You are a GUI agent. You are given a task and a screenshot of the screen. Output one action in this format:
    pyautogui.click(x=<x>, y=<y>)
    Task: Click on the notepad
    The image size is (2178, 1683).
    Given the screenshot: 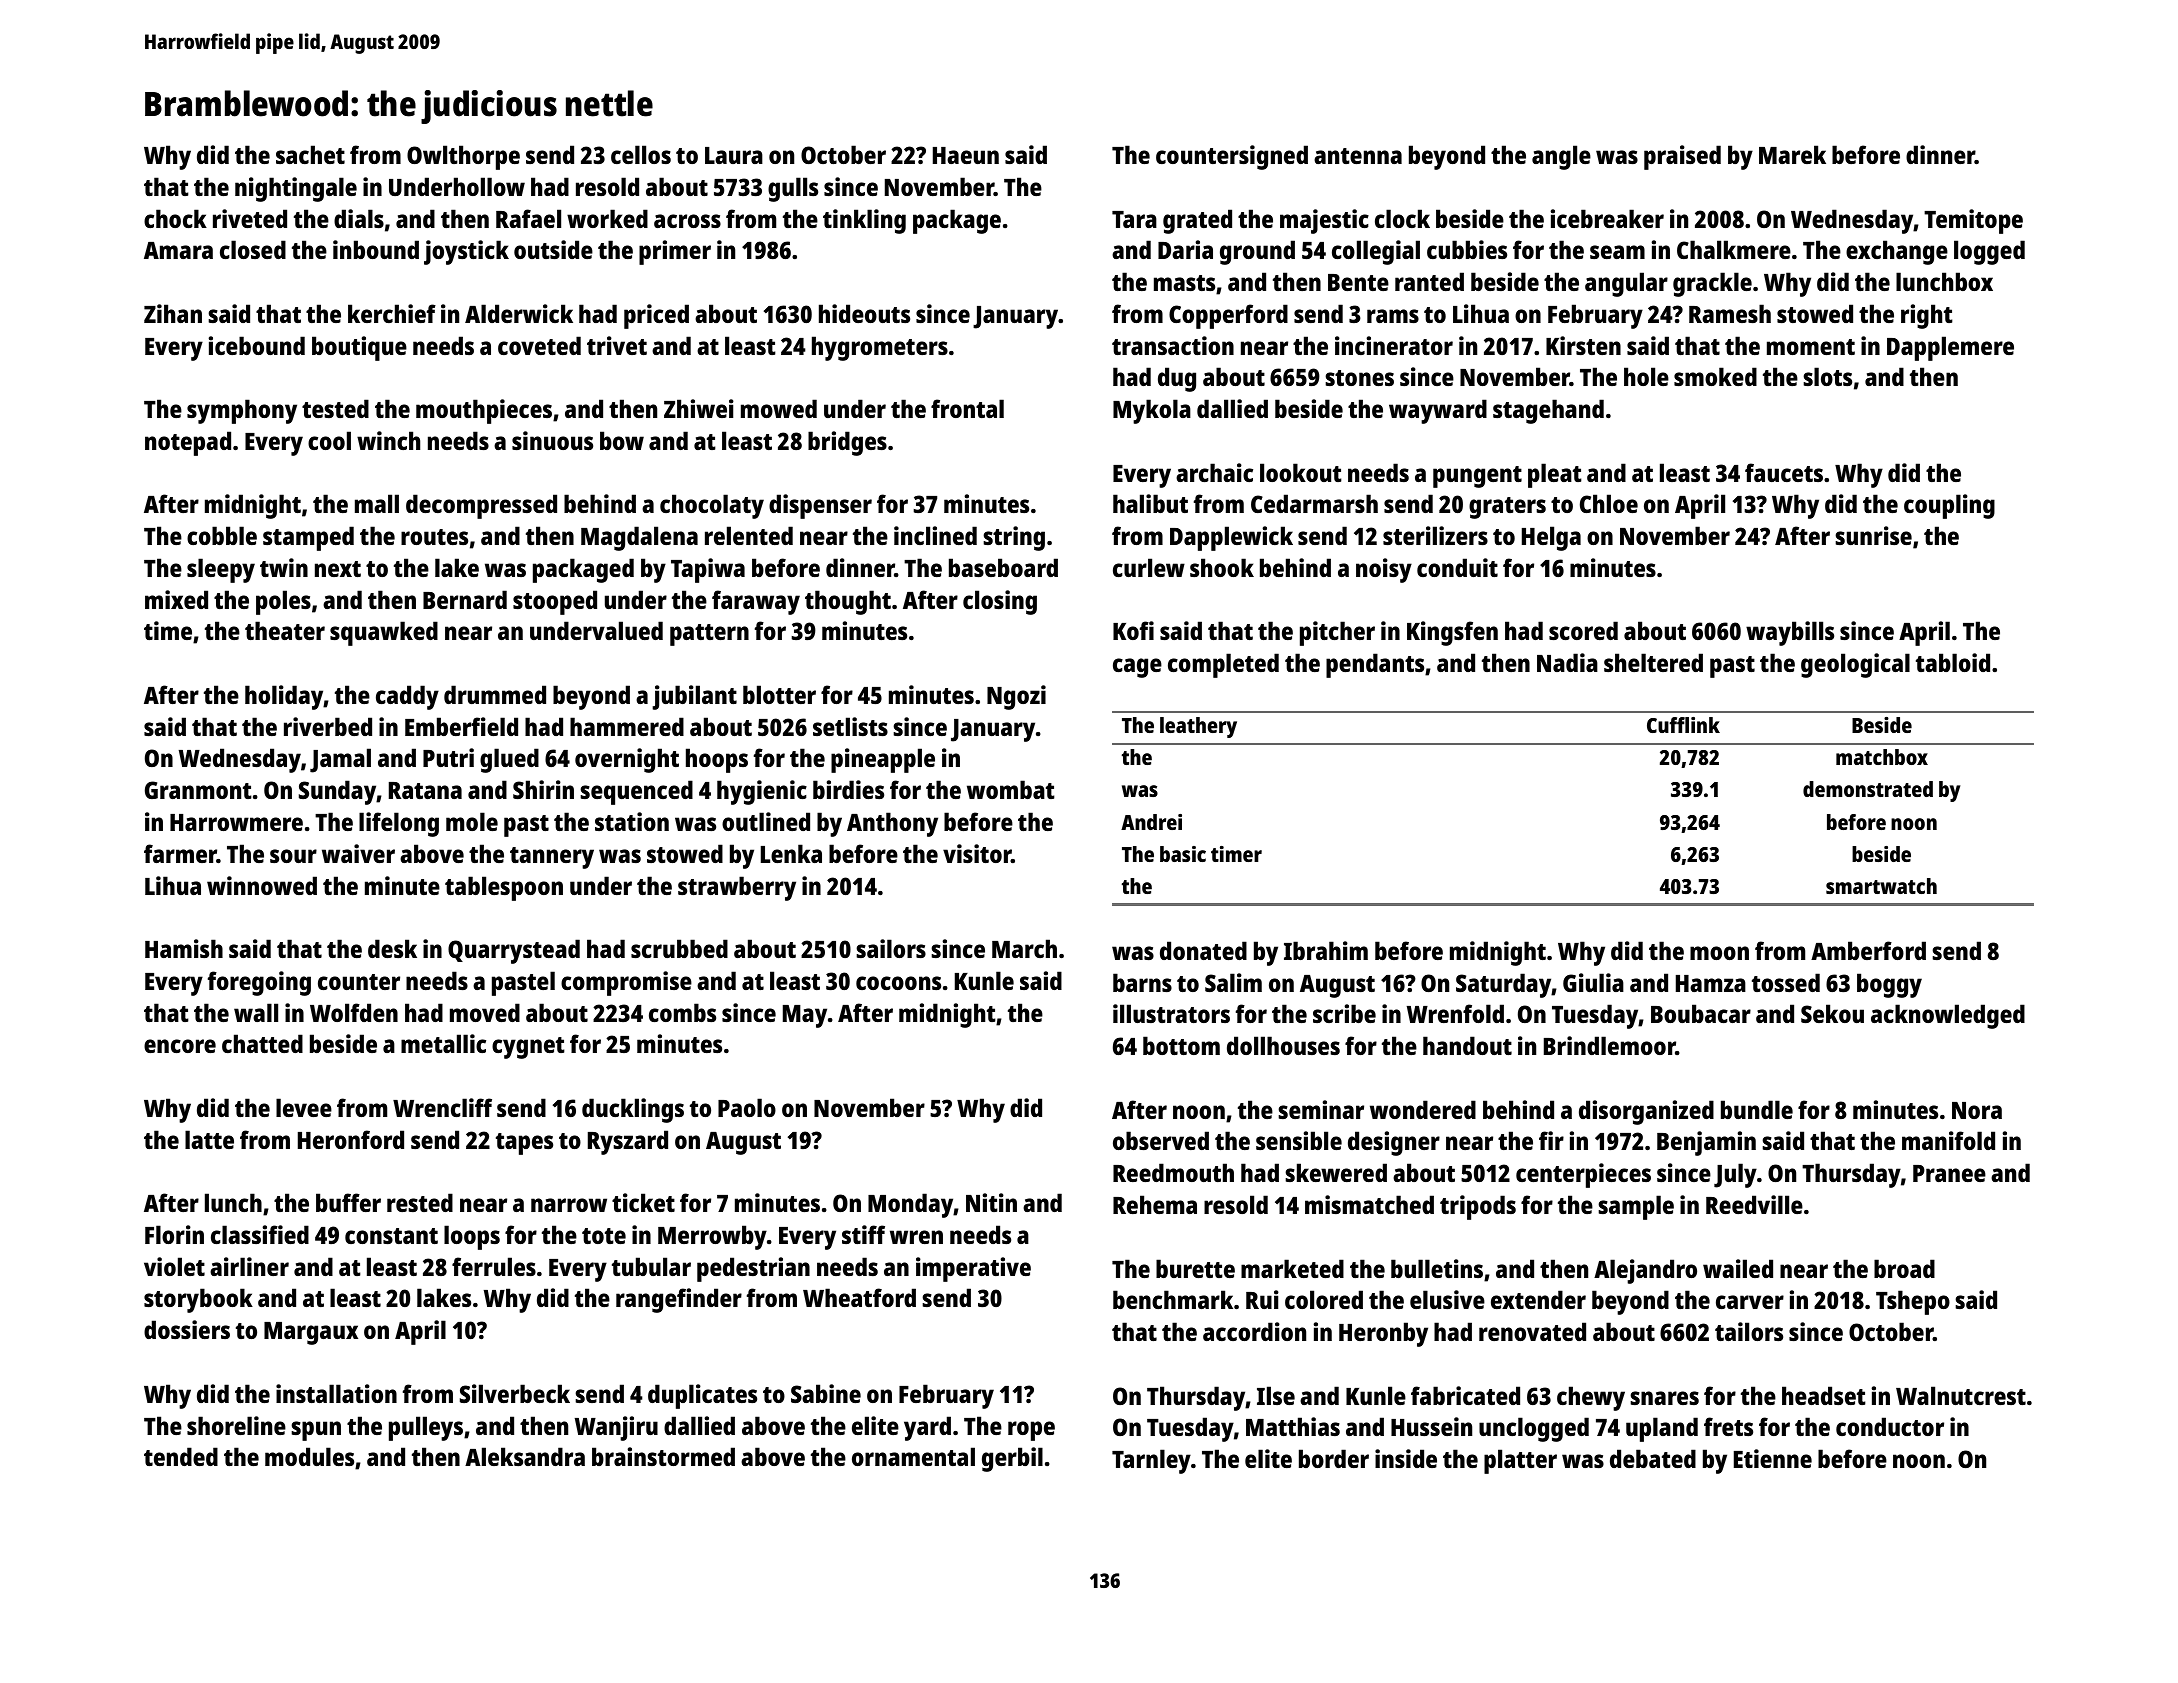 What is the action you would take?
    pyautogui.click(x=188, y=443)
